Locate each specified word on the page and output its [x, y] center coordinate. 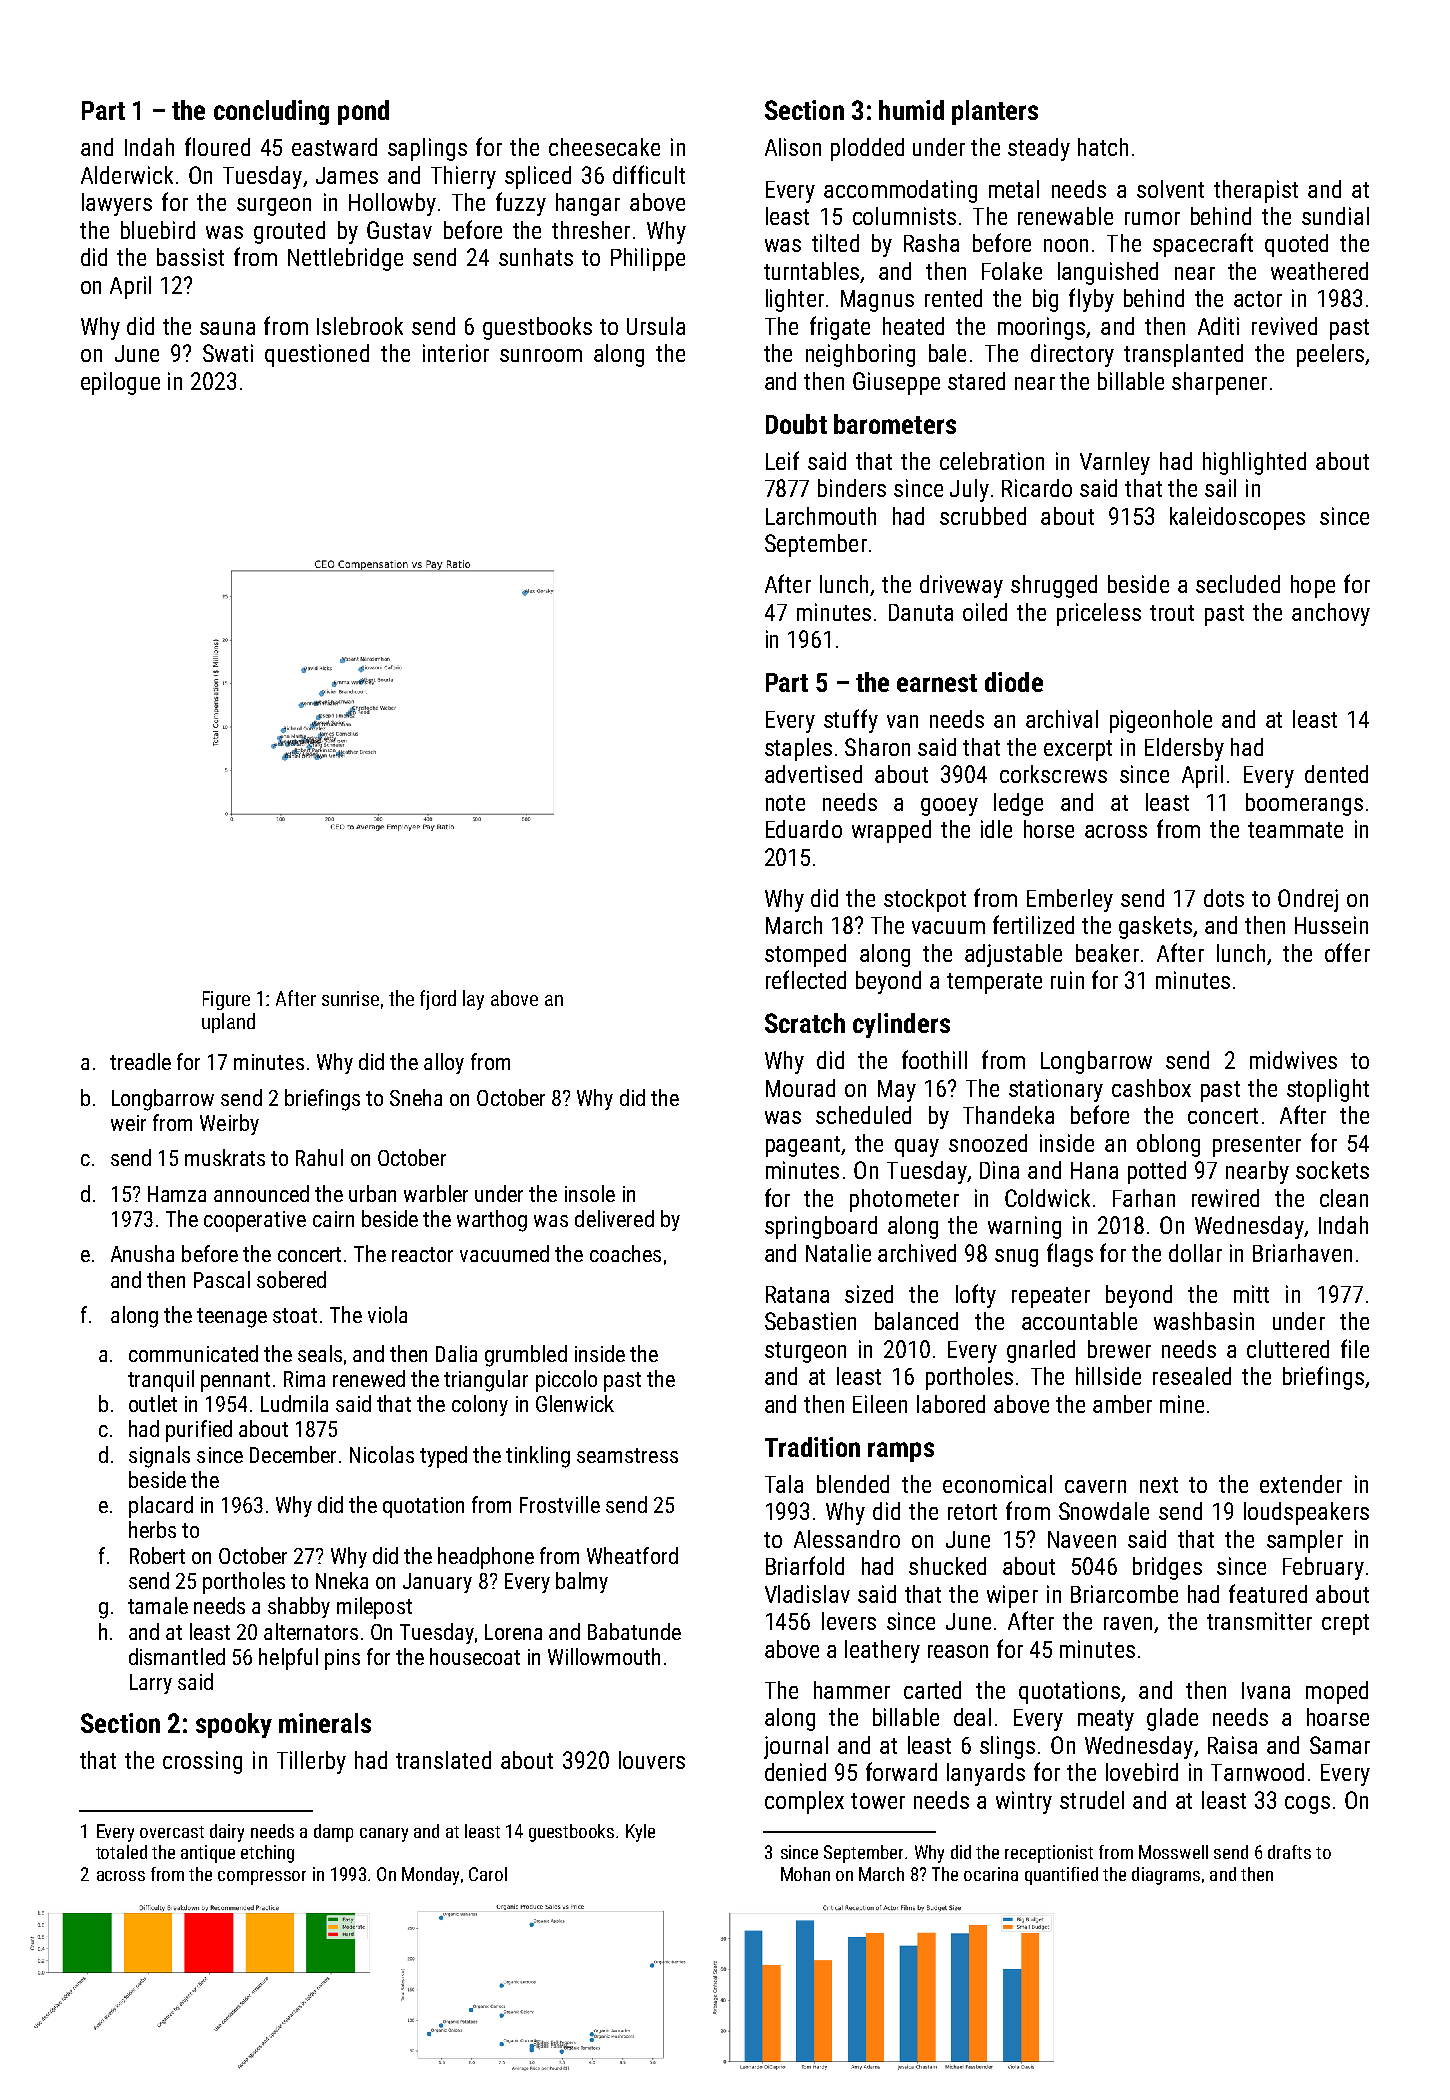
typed [443, 1457]
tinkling [538, 1457]
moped [1337, 1692]
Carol [488, 1874]
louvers [652, 1760]
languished [1108, 273]
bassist [190, 257]
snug [1016, 1258]
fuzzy [521, 204]
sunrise [350, 998]
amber [1122, 1404]
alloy [444, 1063]
